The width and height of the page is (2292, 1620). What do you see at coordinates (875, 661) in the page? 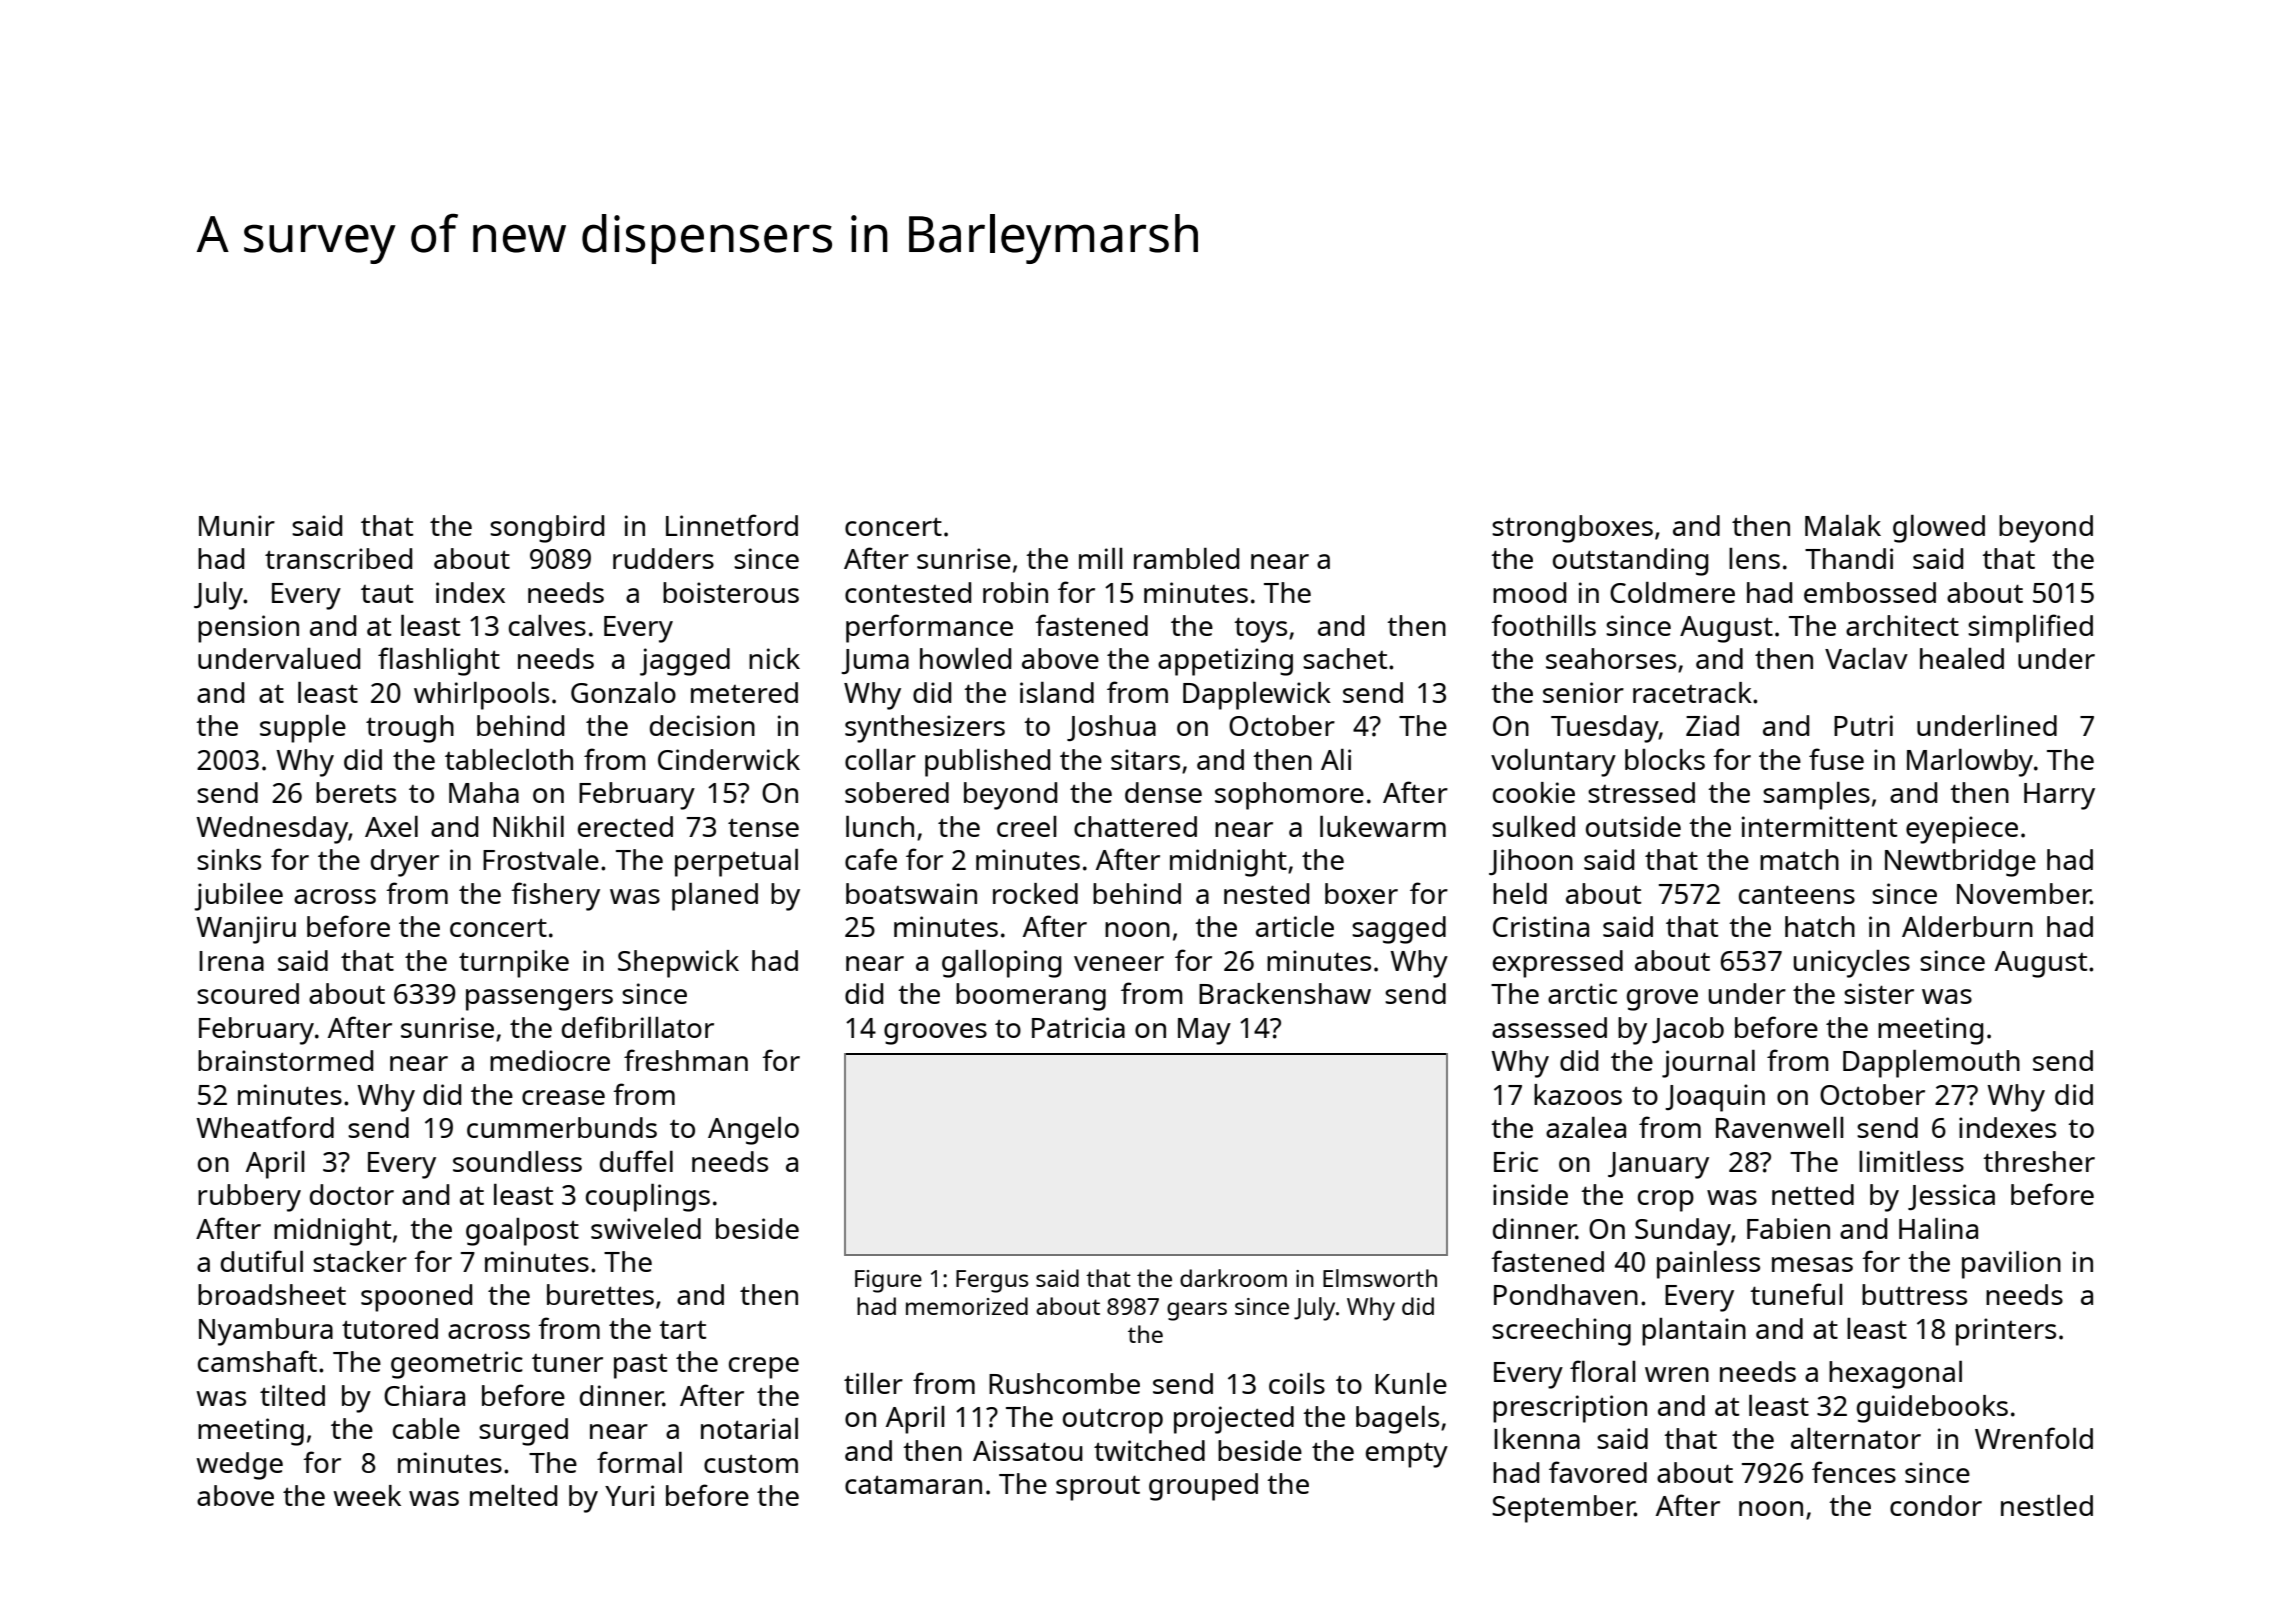
I see `Juma` at bounding box center [875, 661].
